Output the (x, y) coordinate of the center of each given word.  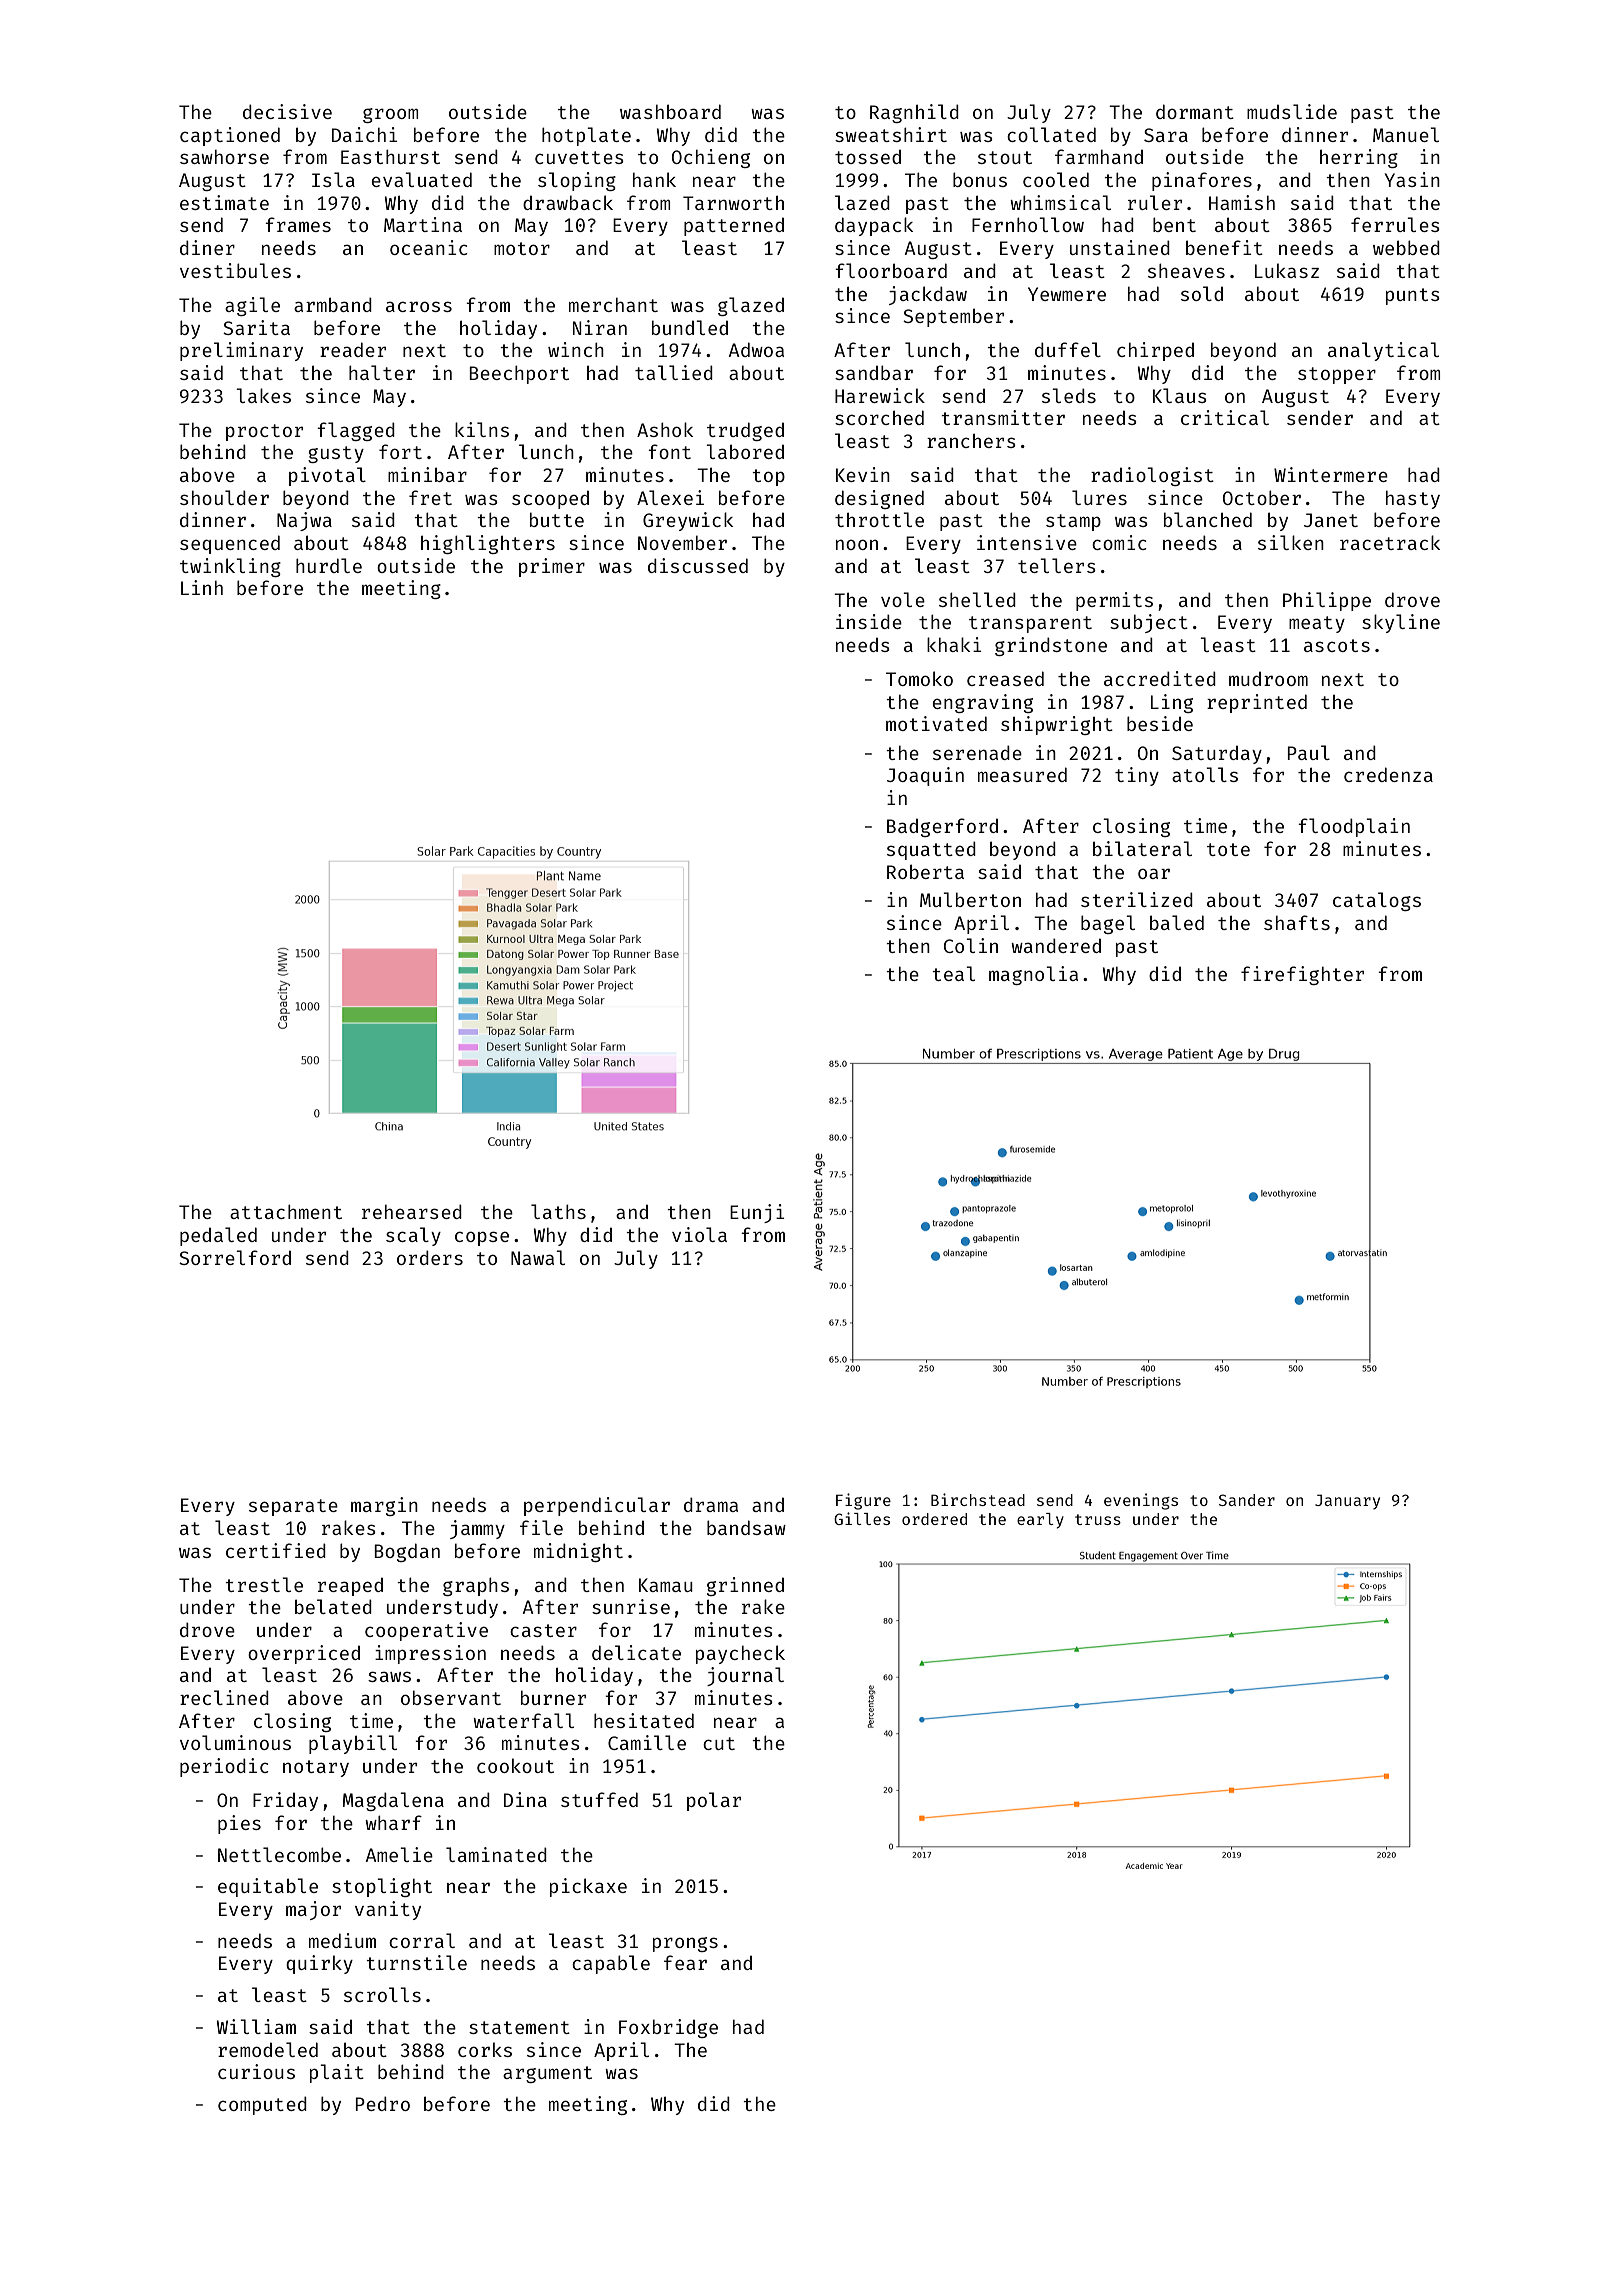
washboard (670, 111)
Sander (1247, 1500)
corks (485, 2049)
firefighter (1302, 975)
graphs (476, 1586)
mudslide (1292, 111)
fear (685, 1962)
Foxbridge (668, 2028)
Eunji (757, 1213)
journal (745, 1676)
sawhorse (224, 157)
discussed (698, 565)
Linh (202, 587)
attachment (286, 1211)
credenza (1388, 774)
